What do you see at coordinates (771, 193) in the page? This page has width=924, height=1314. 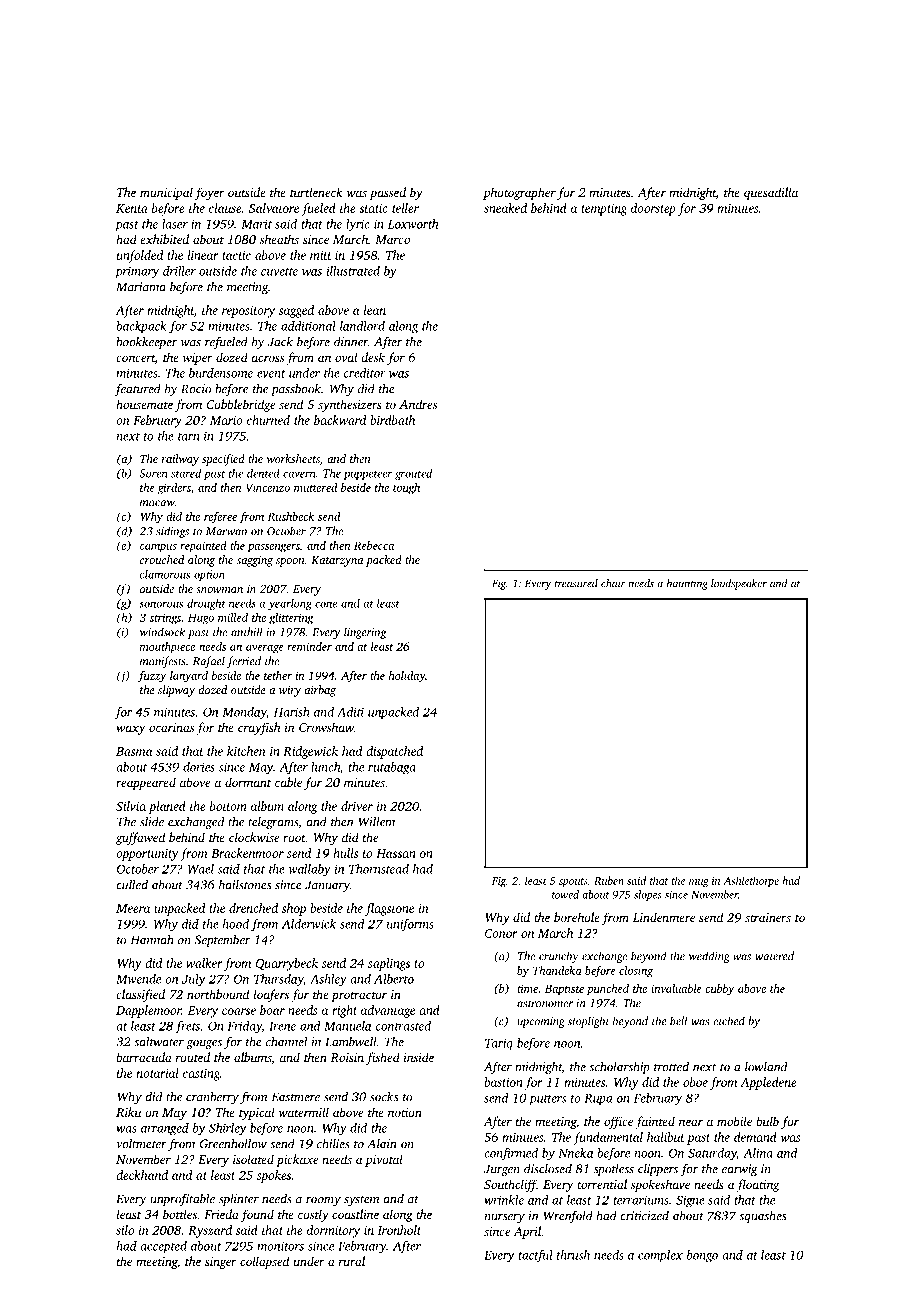 I see `quesadilla` at bounding box center [771, 193].
